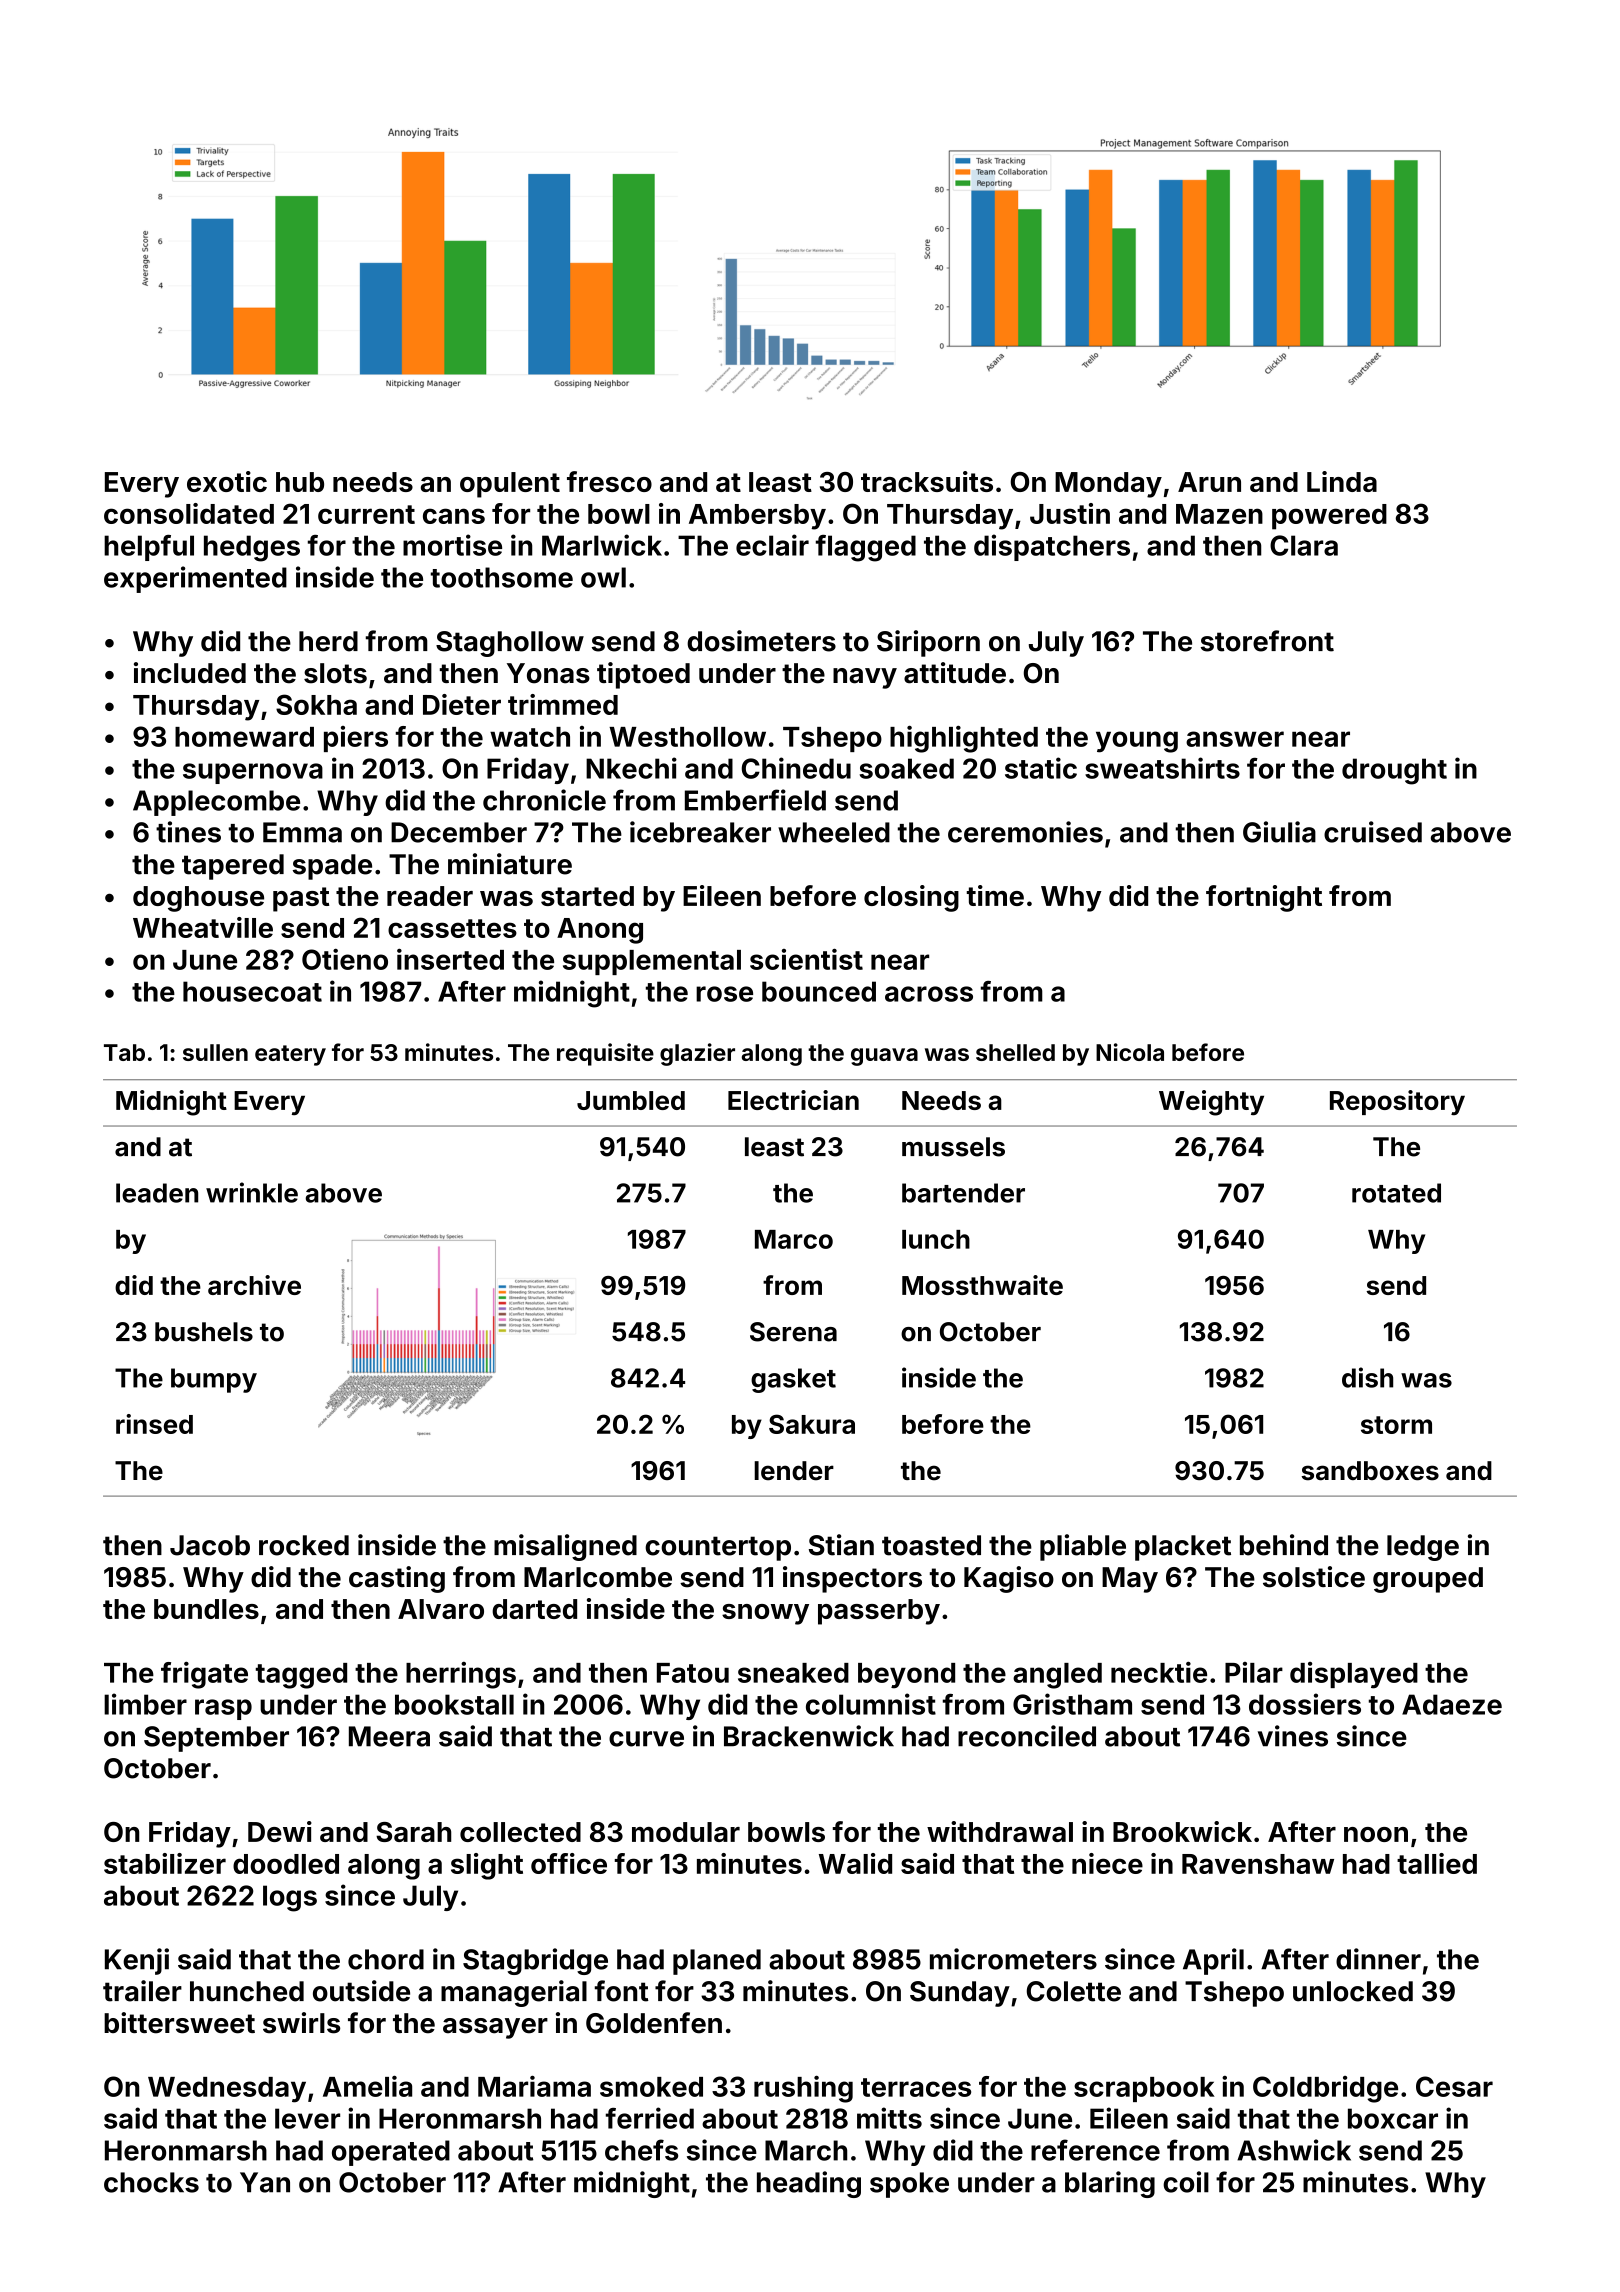  I want to click on passerby, so click(879, 1612).
